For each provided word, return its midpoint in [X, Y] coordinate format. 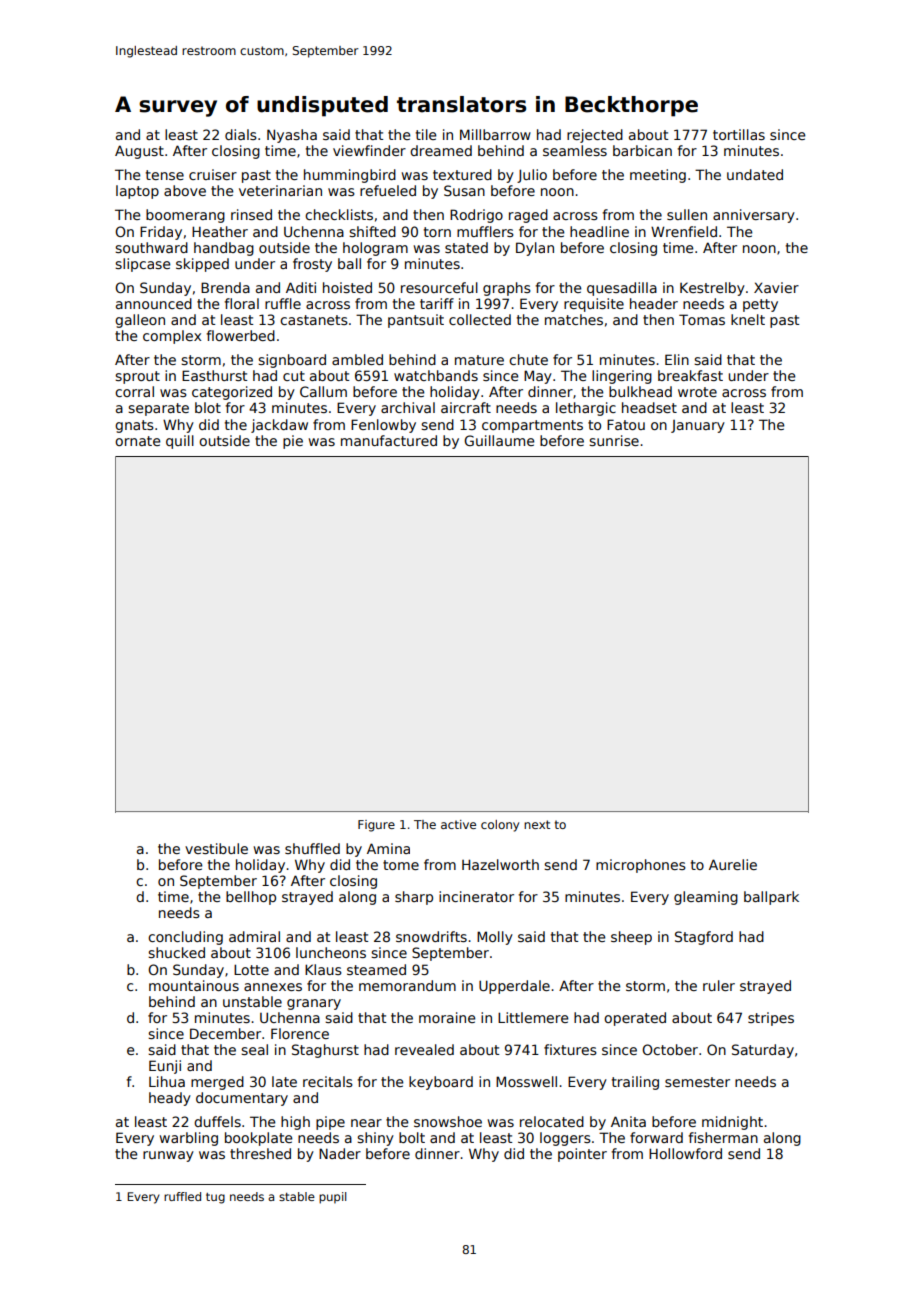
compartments [532, 426]
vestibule [216, 848]
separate [158, 409]
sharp [414, 898]
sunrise [614, 440]
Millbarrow [495, 134]
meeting [658, 176]
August [139, 152]
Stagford [704, 938]
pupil [332, 1198]
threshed [260, 1153]
